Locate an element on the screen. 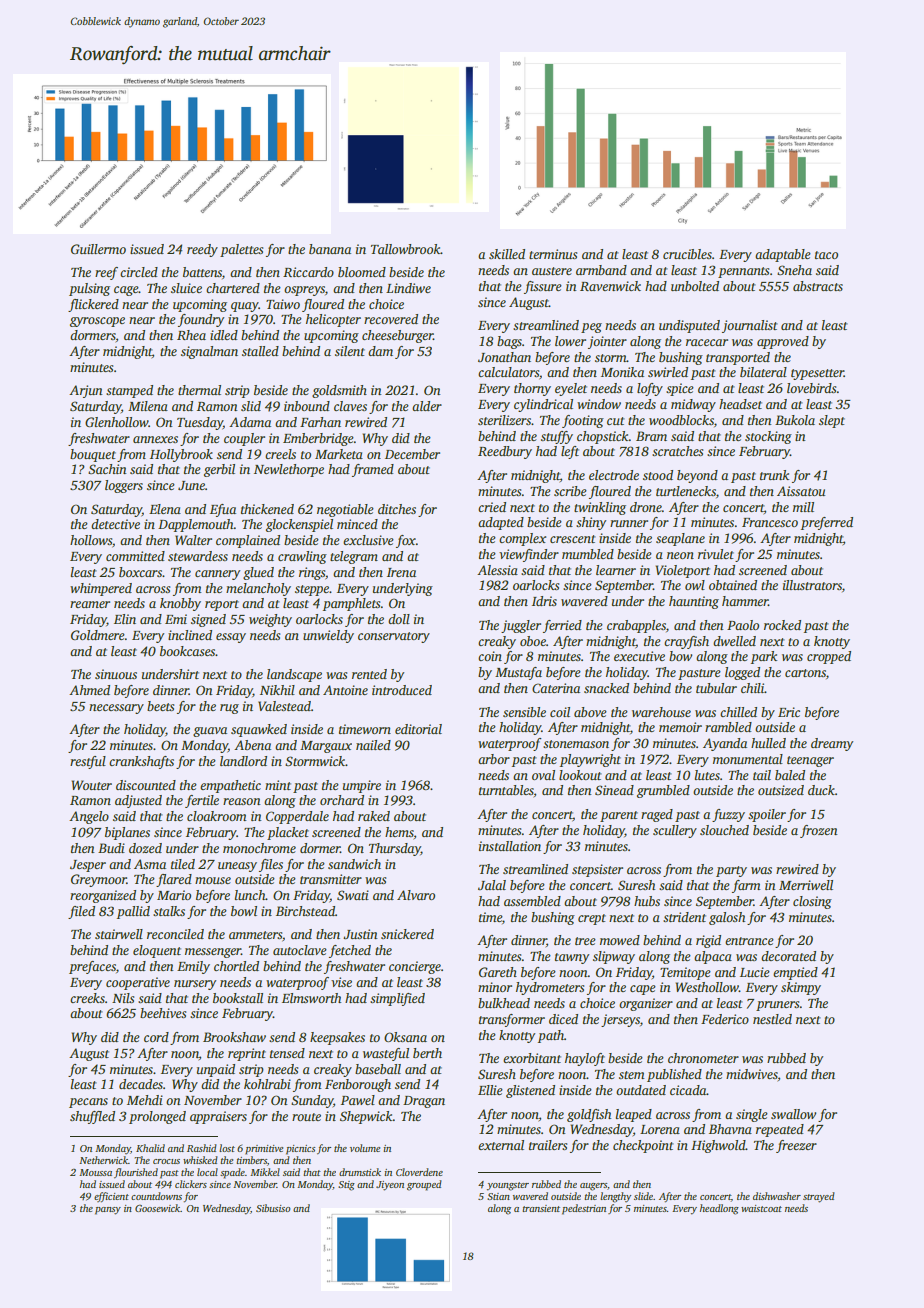 Image resolution: width=924 pixels, height=1308 pixels. cropped is located at coordinates (829, 657).
